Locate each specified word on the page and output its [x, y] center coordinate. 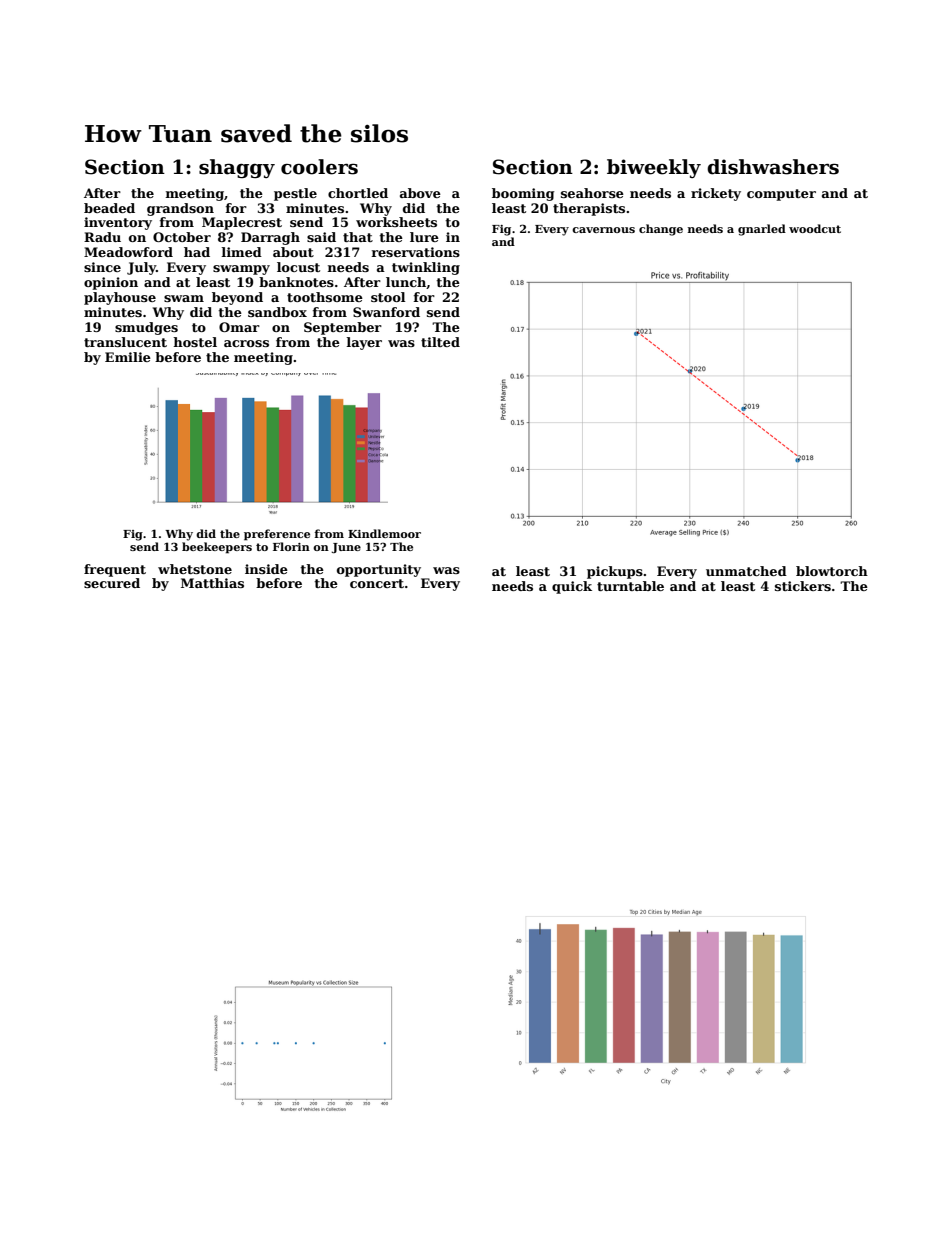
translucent [125, 342]
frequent [115, 570]
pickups [615, 572]
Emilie [128, 357]
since [102, 267]
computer [781, 195]
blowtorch [832, 571]
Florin [291, 546]
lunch [406, 283]
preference [277, 535]
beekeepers [217, 548]
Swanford [386, 312]
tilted [440, 342]
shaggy [237, 168]
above [420, 193]
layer [364, 343]
